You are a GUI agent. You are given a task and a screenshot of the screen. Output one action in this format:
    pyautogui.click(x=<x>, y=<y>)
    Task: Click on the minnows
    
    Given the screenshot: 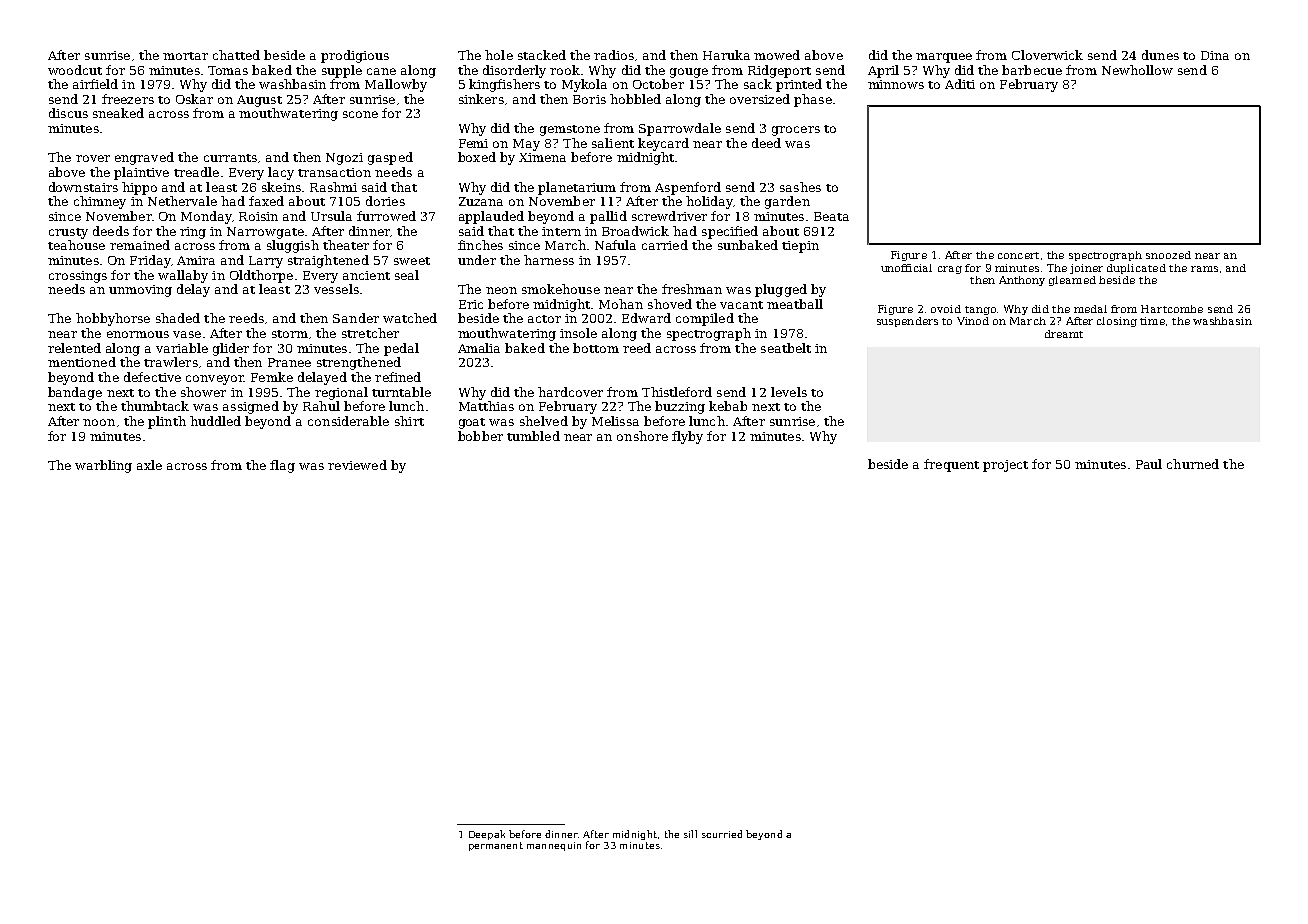 What is the action you would take?
    pyautogui.click(x=896, y=84)
